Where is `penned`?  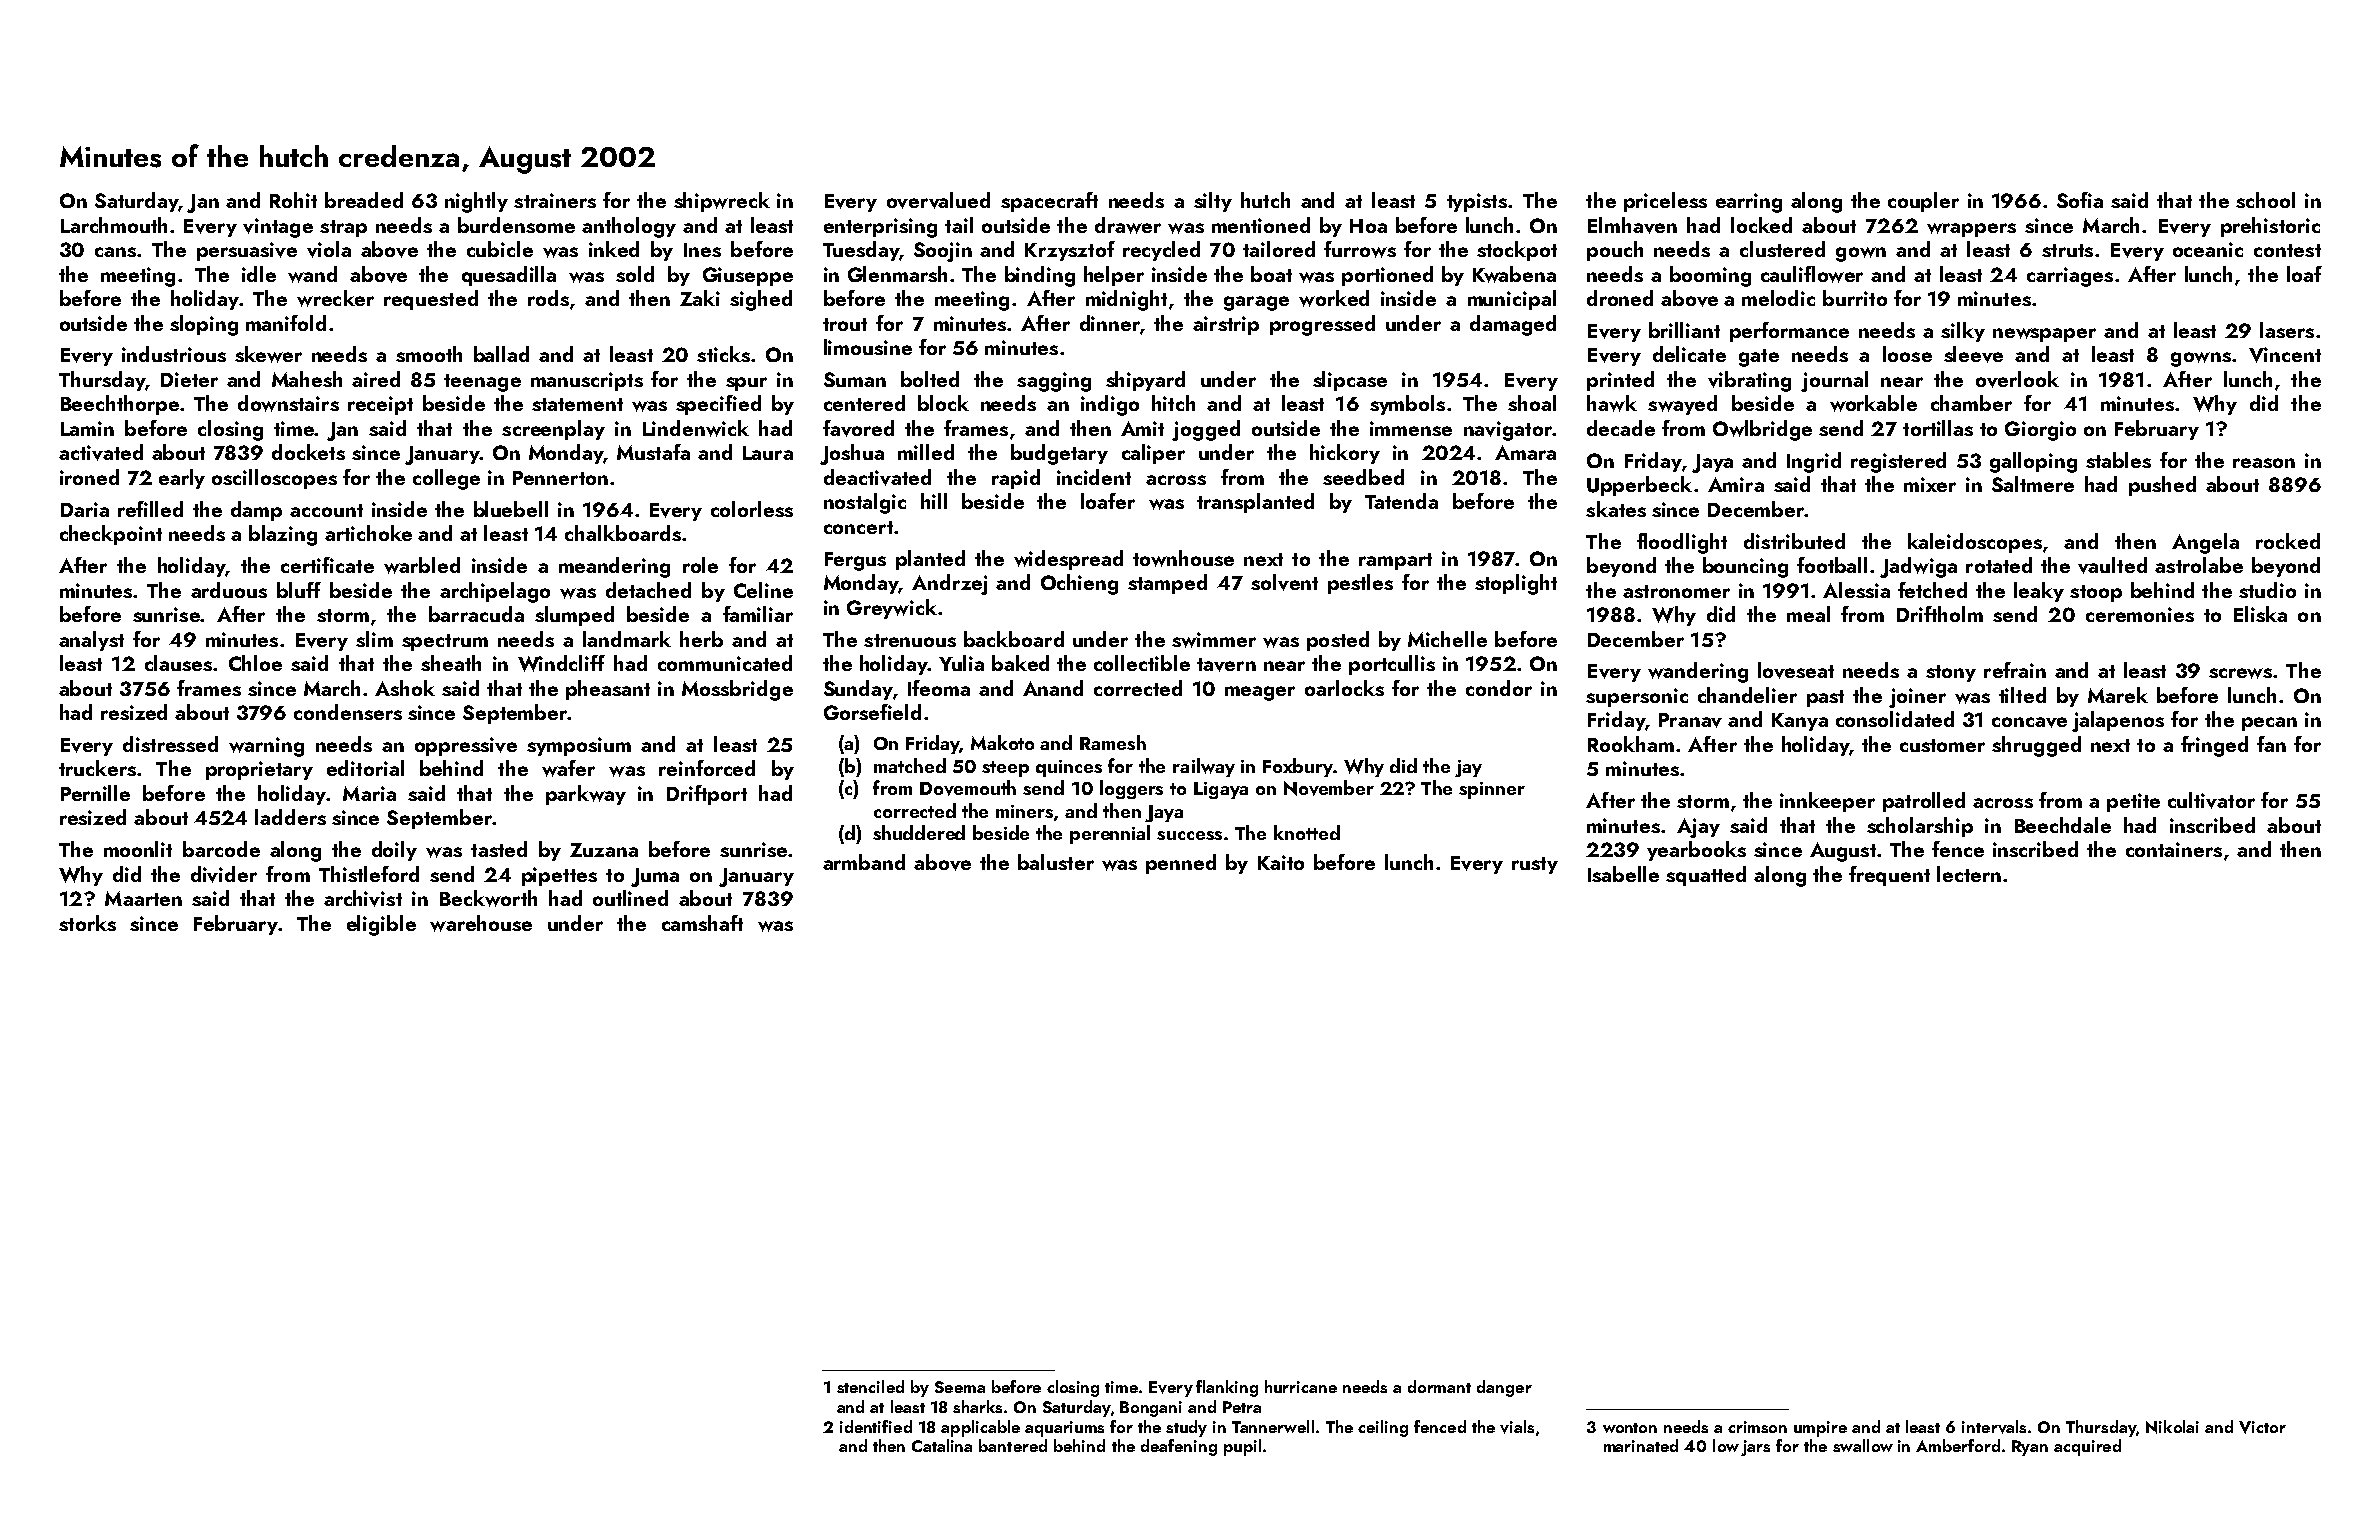 penned is located at coordinates (1181, 864).
